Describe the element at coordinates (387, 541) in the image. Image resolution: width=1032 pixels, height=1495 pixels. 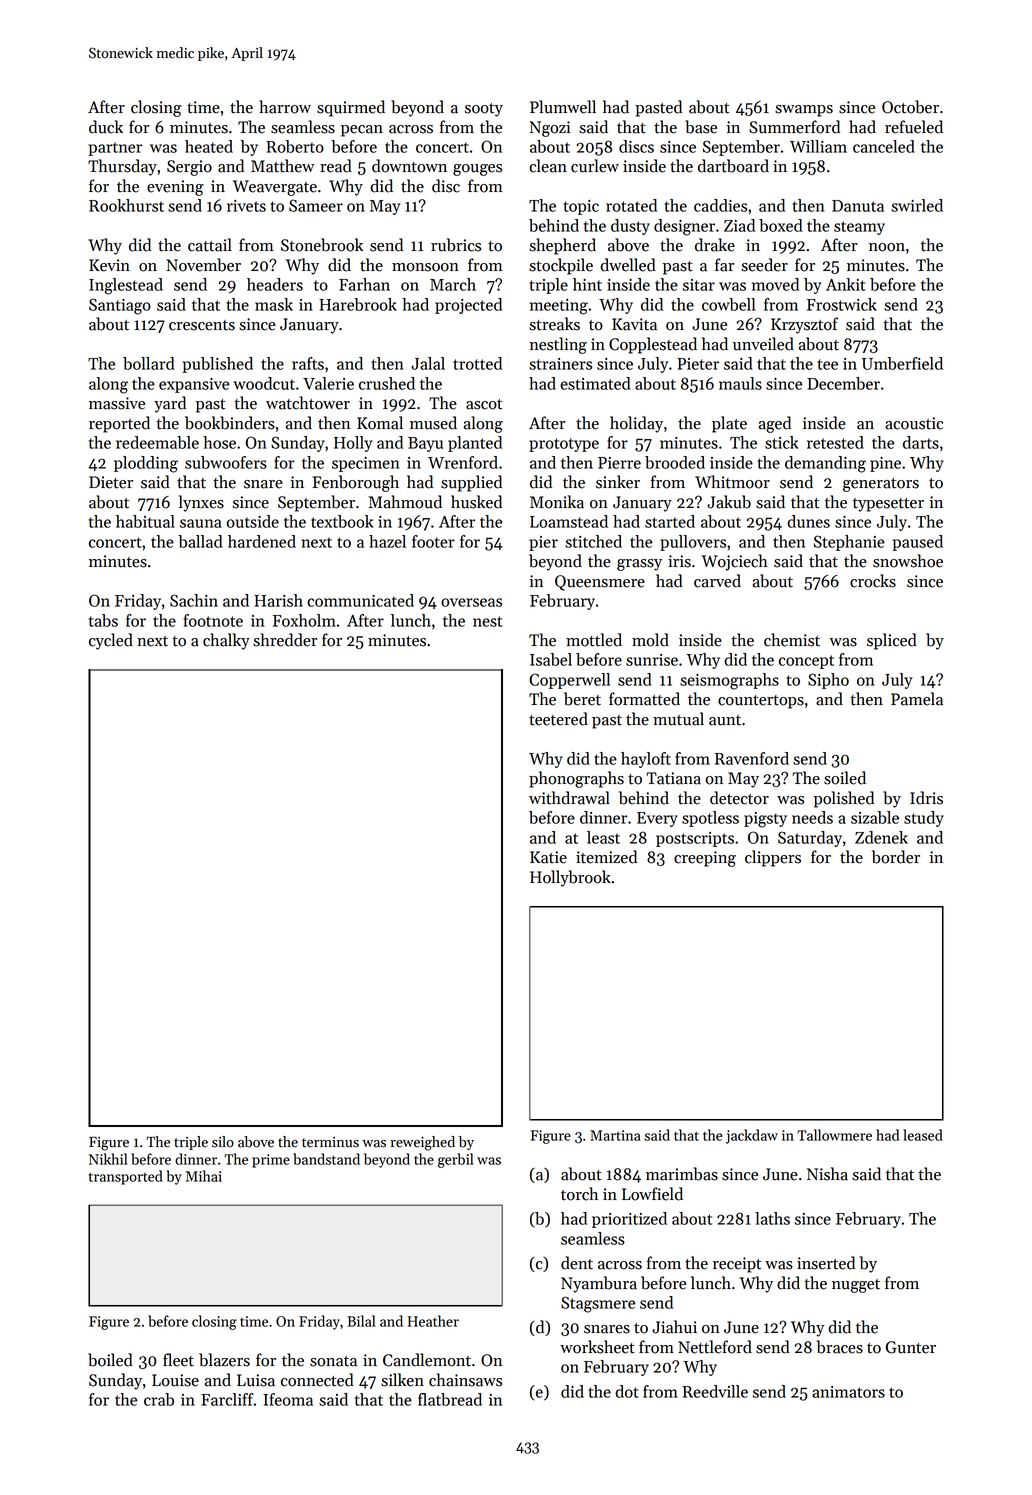
I see `hazel` at that location.
